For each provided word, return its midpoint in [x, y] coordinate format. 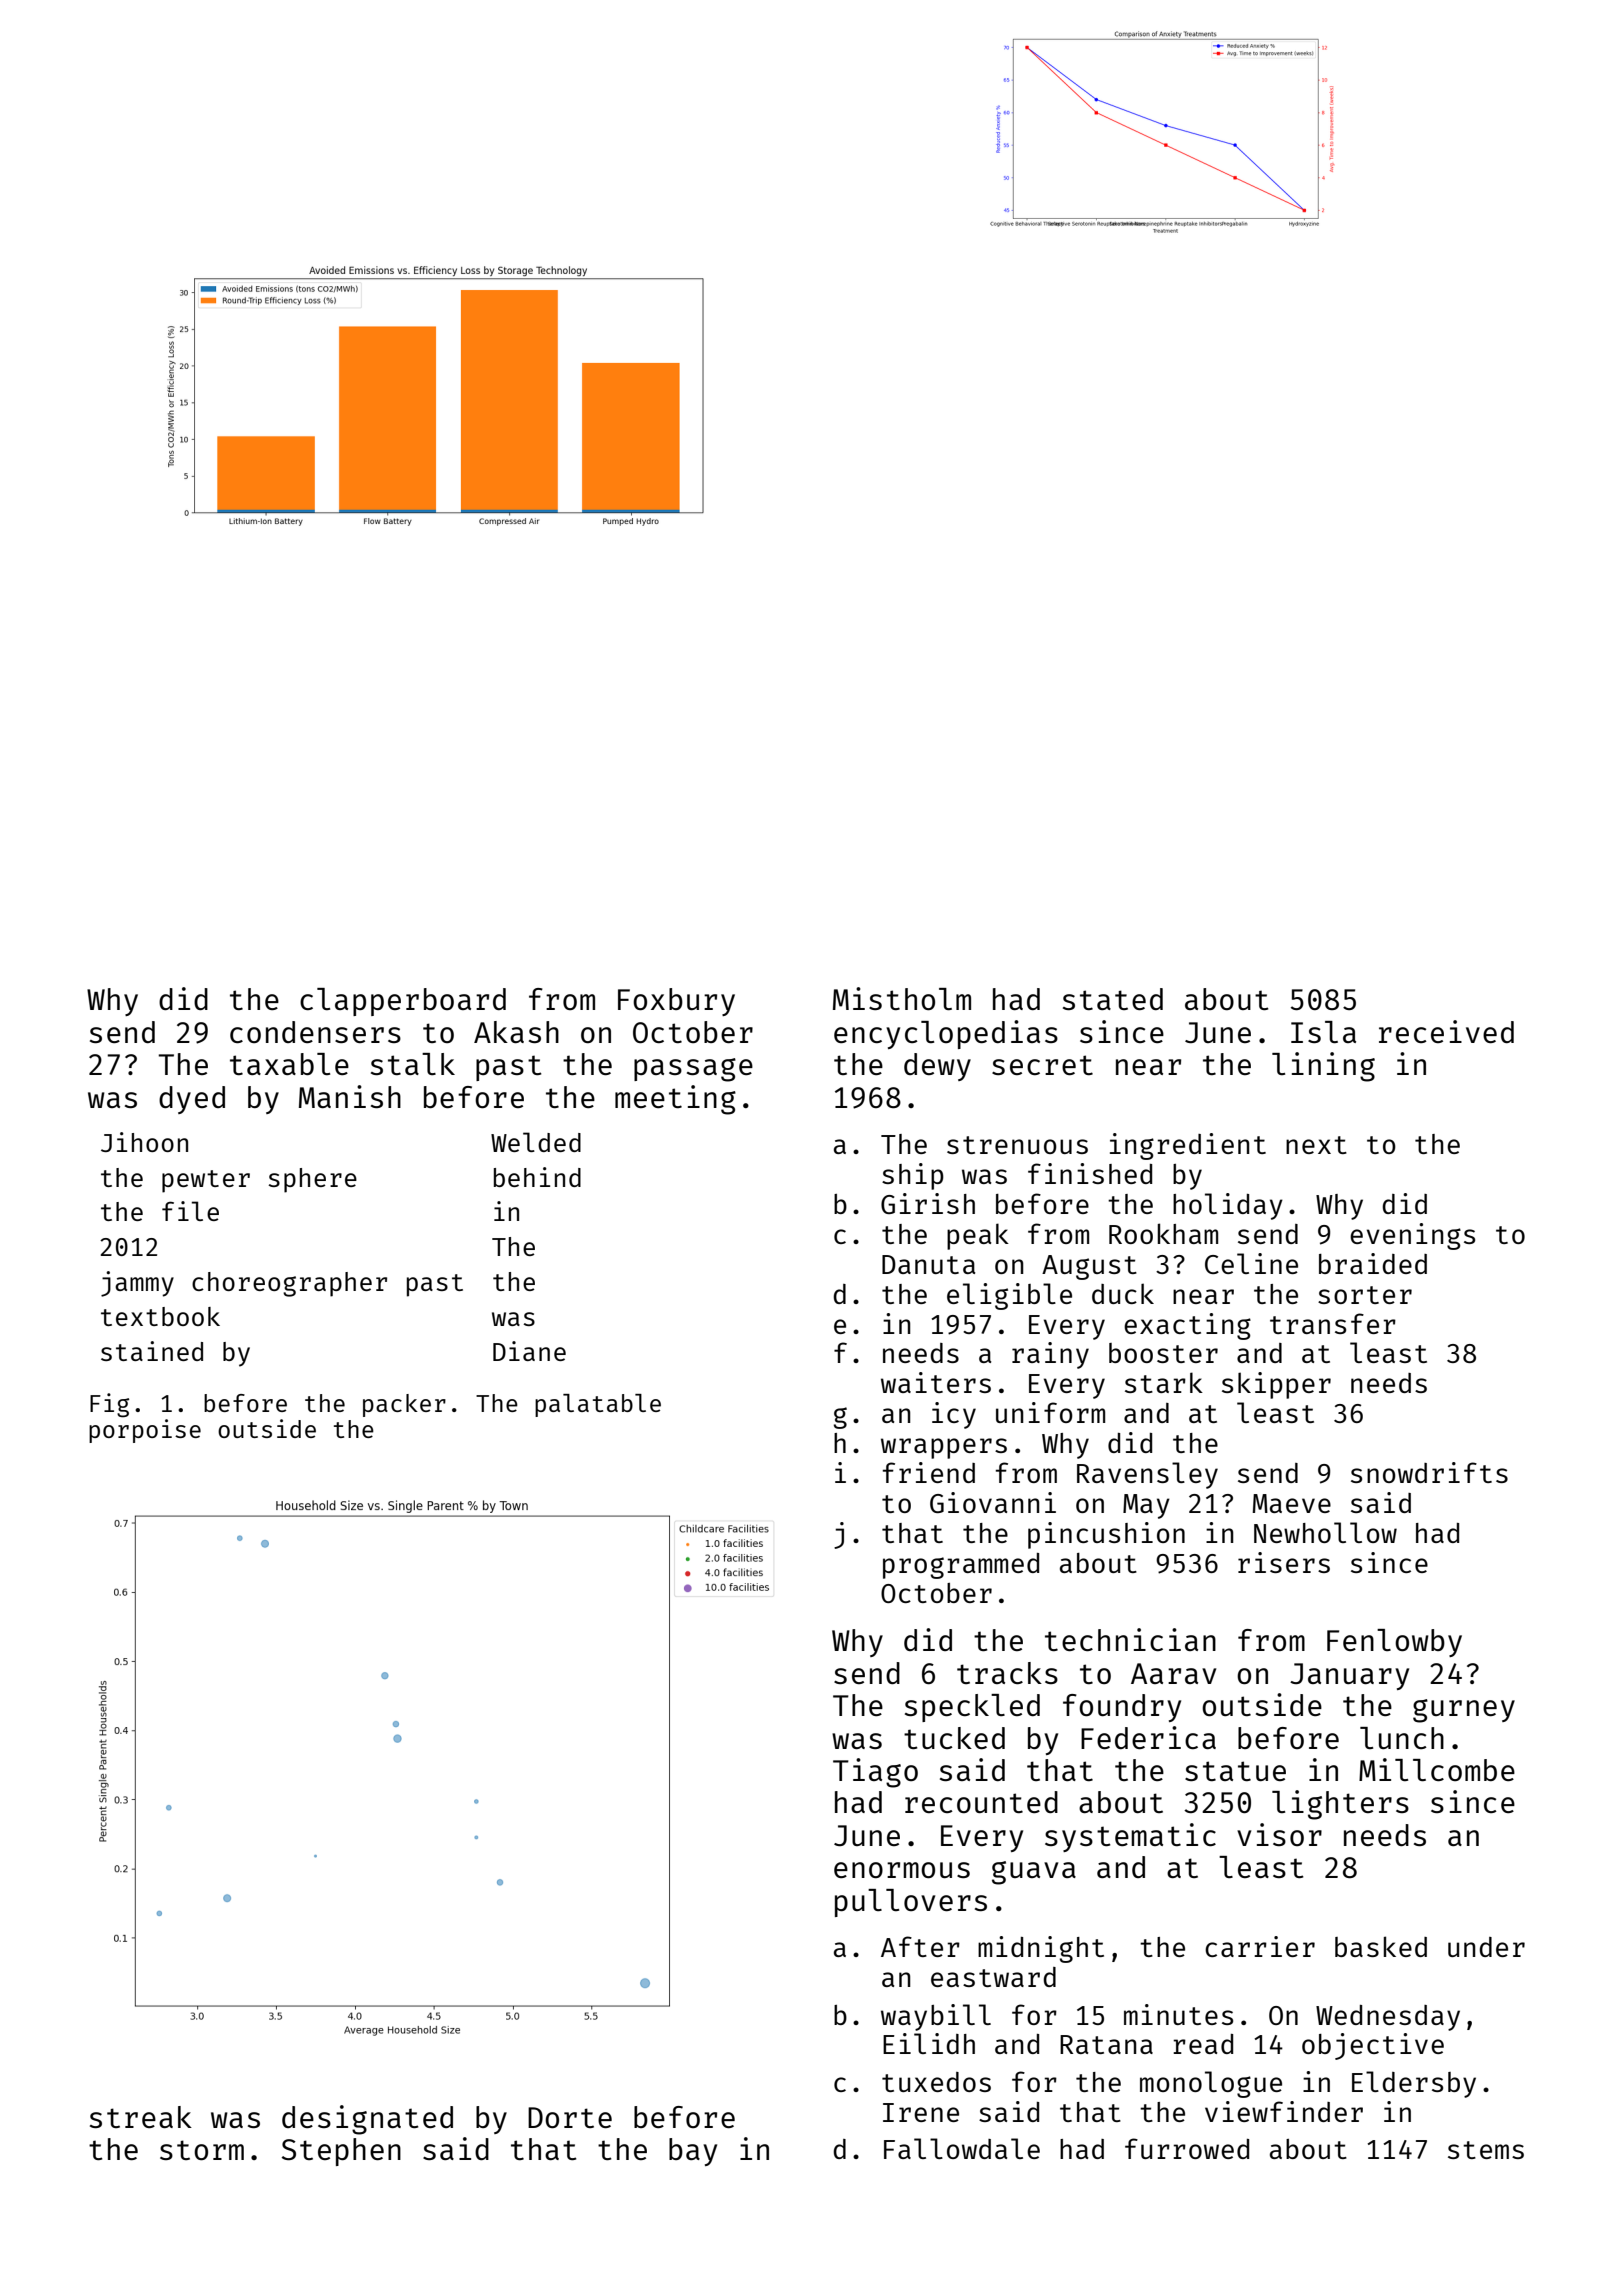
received [1446, 1031]
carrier [1260, 1946]
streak [141, 2117]
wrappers [944, 1448]
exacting [1187, 1326]
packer [404, 1405]
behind [537, 1177]
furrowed [1187, 2148]
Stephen [341, 2152]
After [920, 1946]
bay [693, 2152]
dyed [192, 1100]
